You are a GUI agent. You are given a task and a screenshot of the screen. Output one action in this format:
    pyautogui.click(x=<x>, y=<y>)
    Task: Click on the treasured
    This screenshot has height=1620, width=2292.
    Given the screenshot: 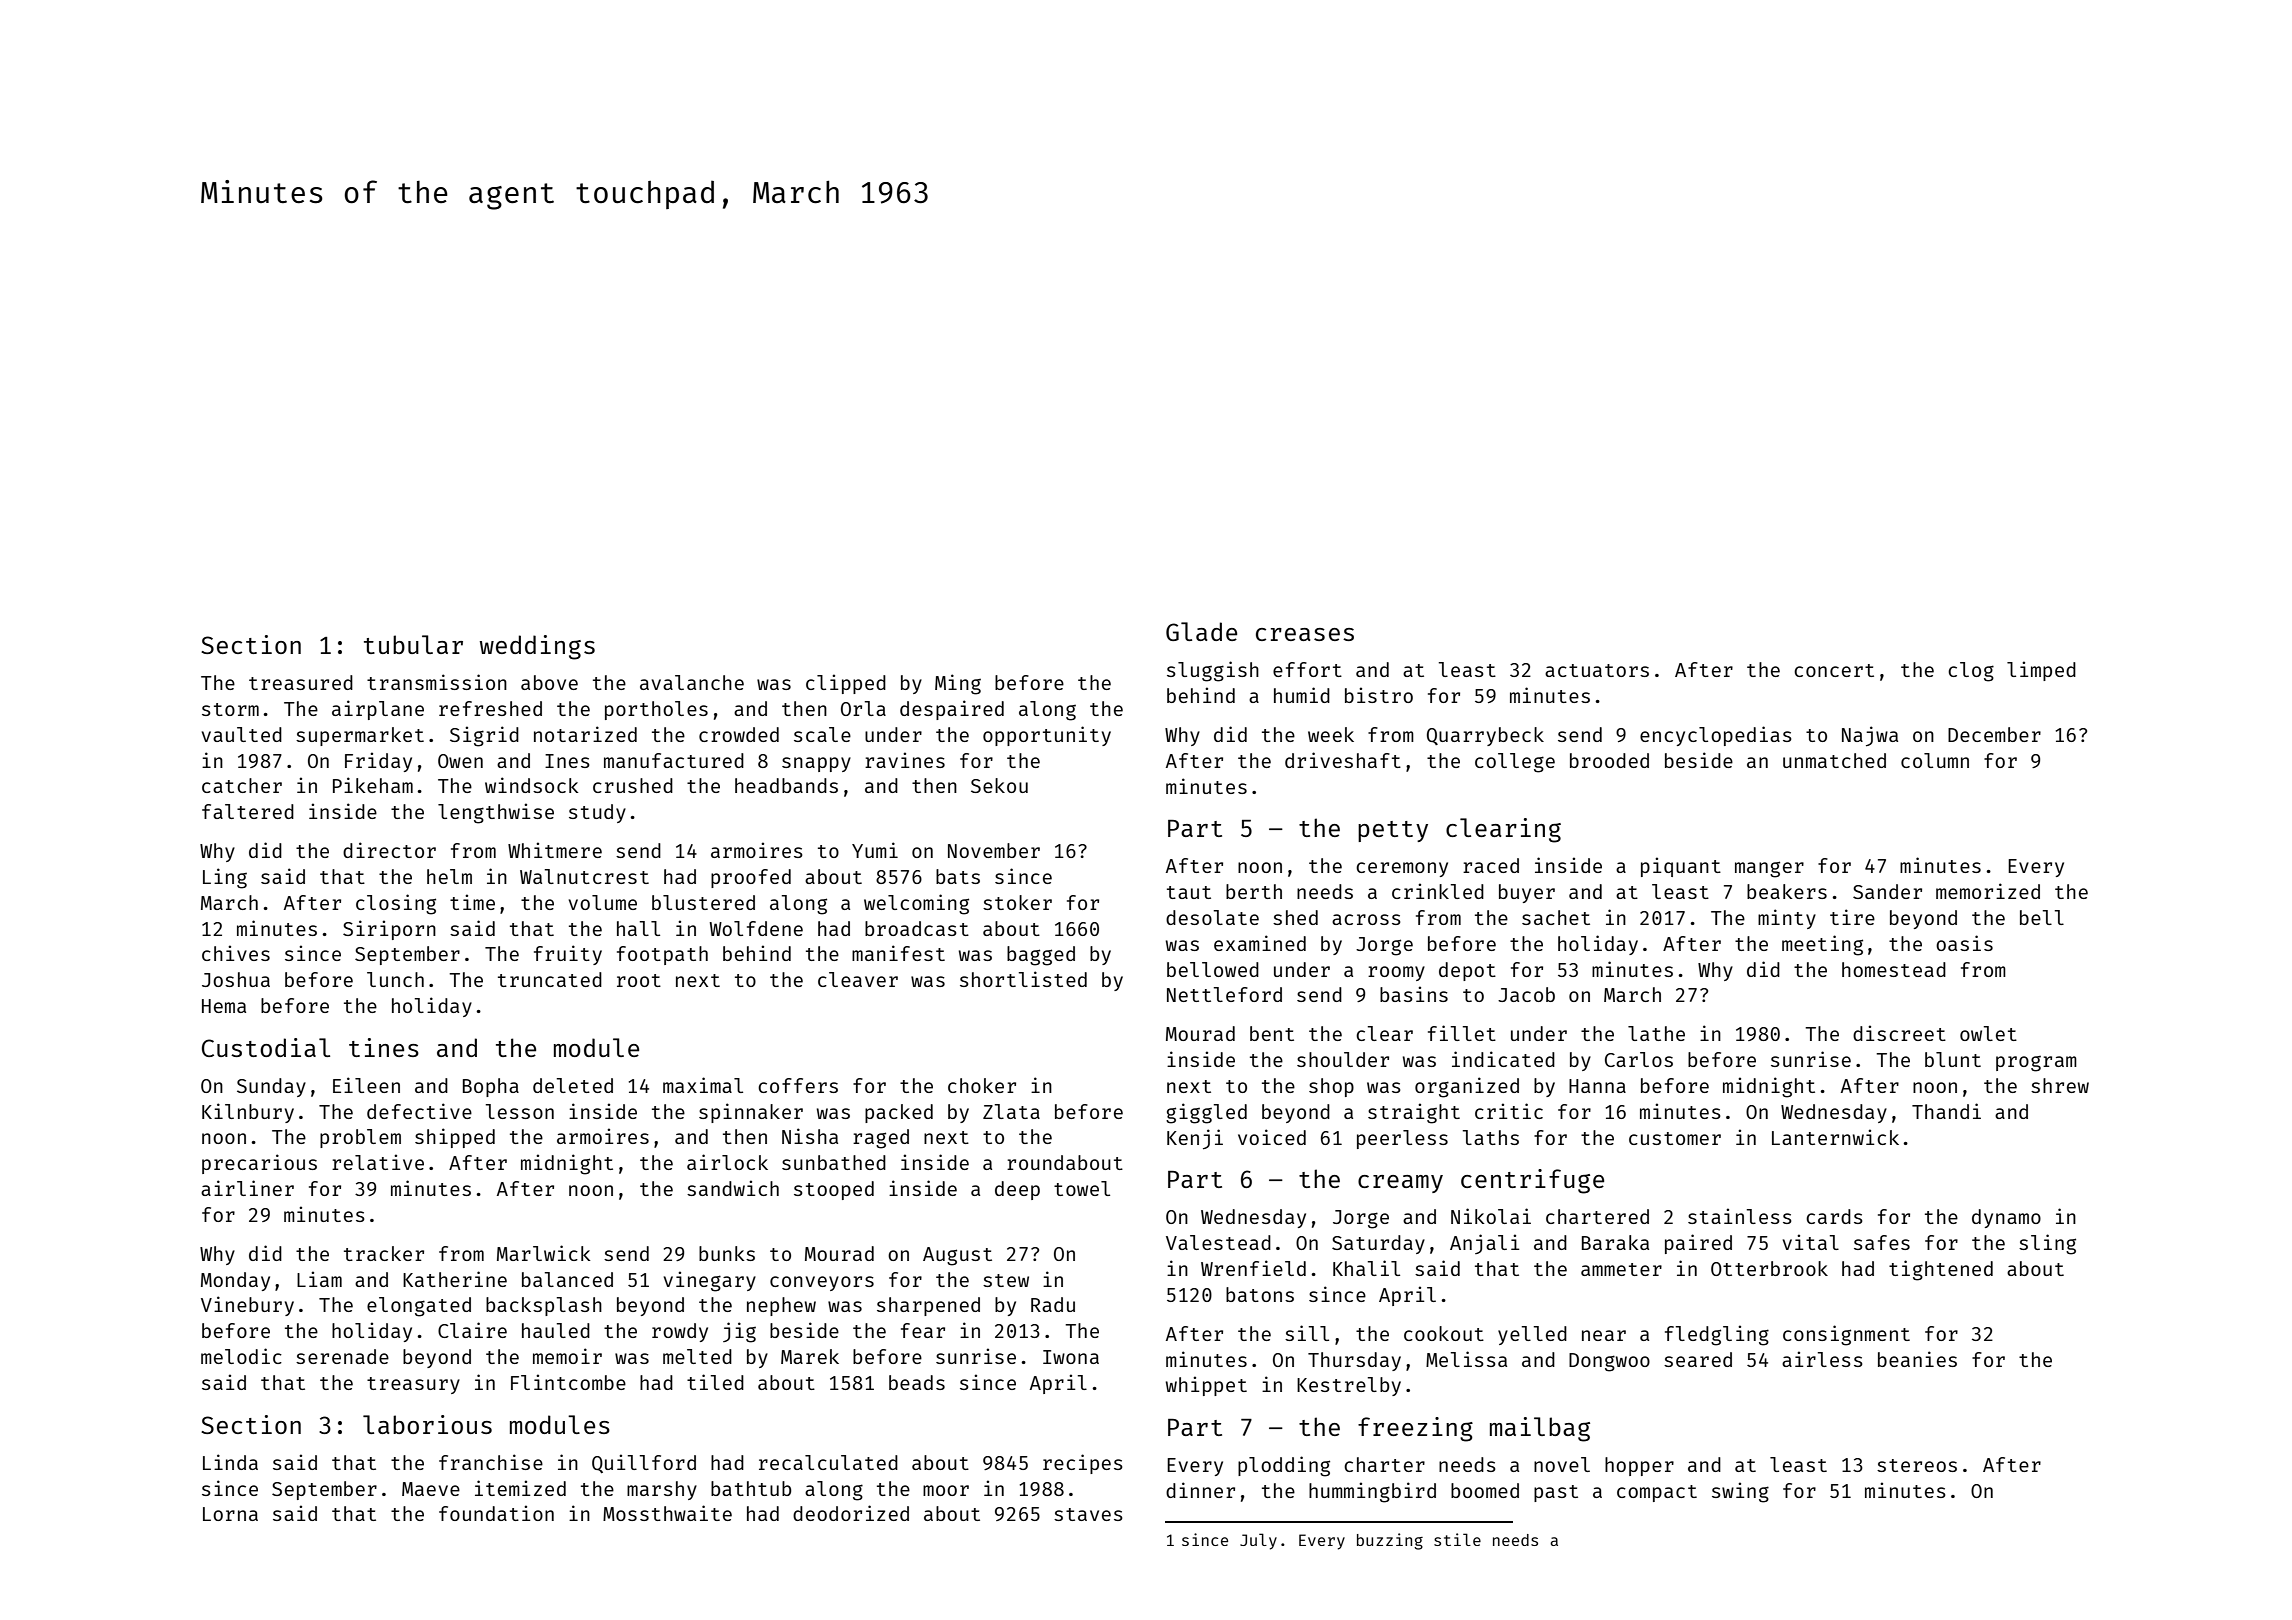 What is the action you would take?
    pyautogui.click(x=301, y=682)
